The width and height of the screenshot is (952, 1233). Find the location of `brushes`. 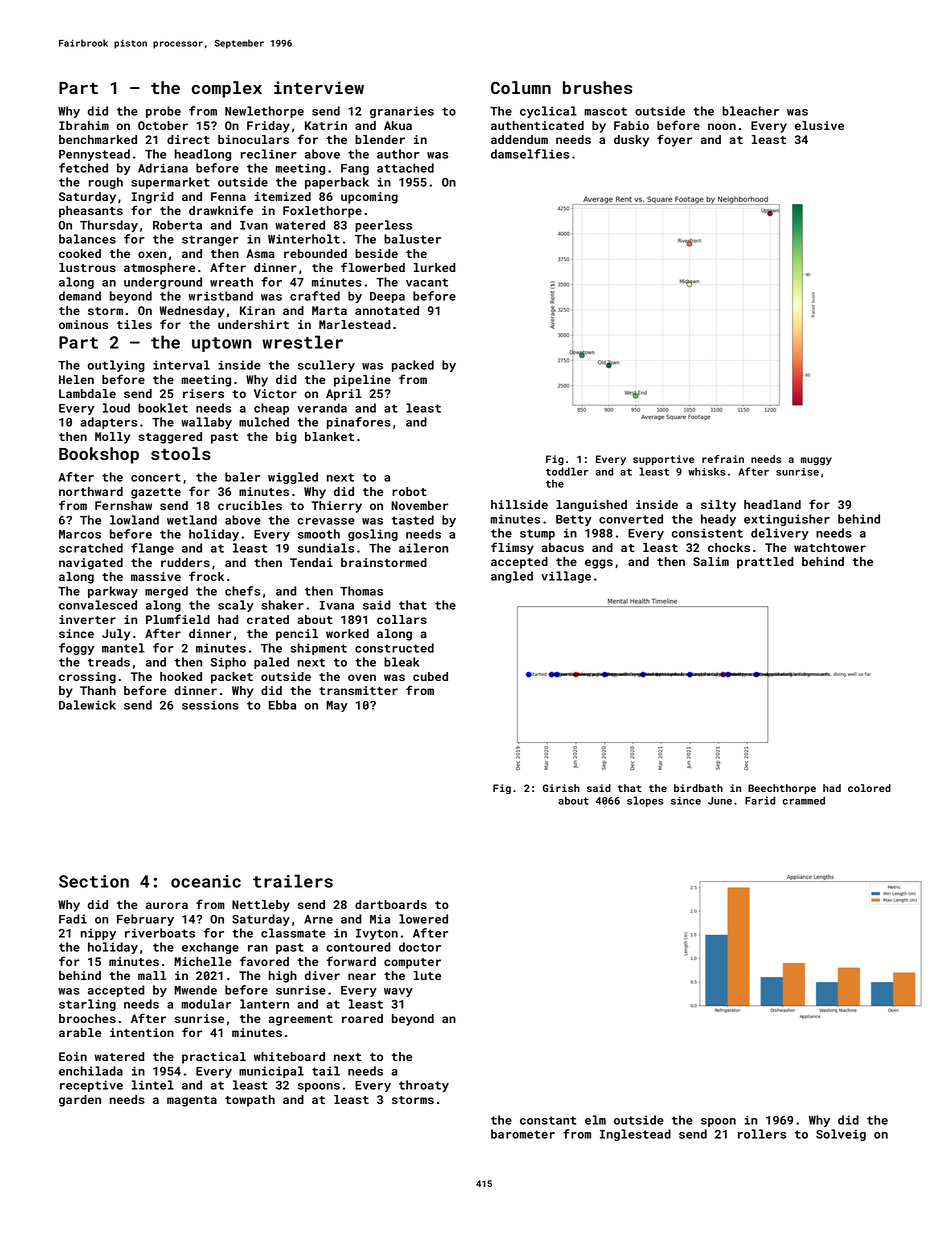

brushes is located at coordinates (597, 87).
